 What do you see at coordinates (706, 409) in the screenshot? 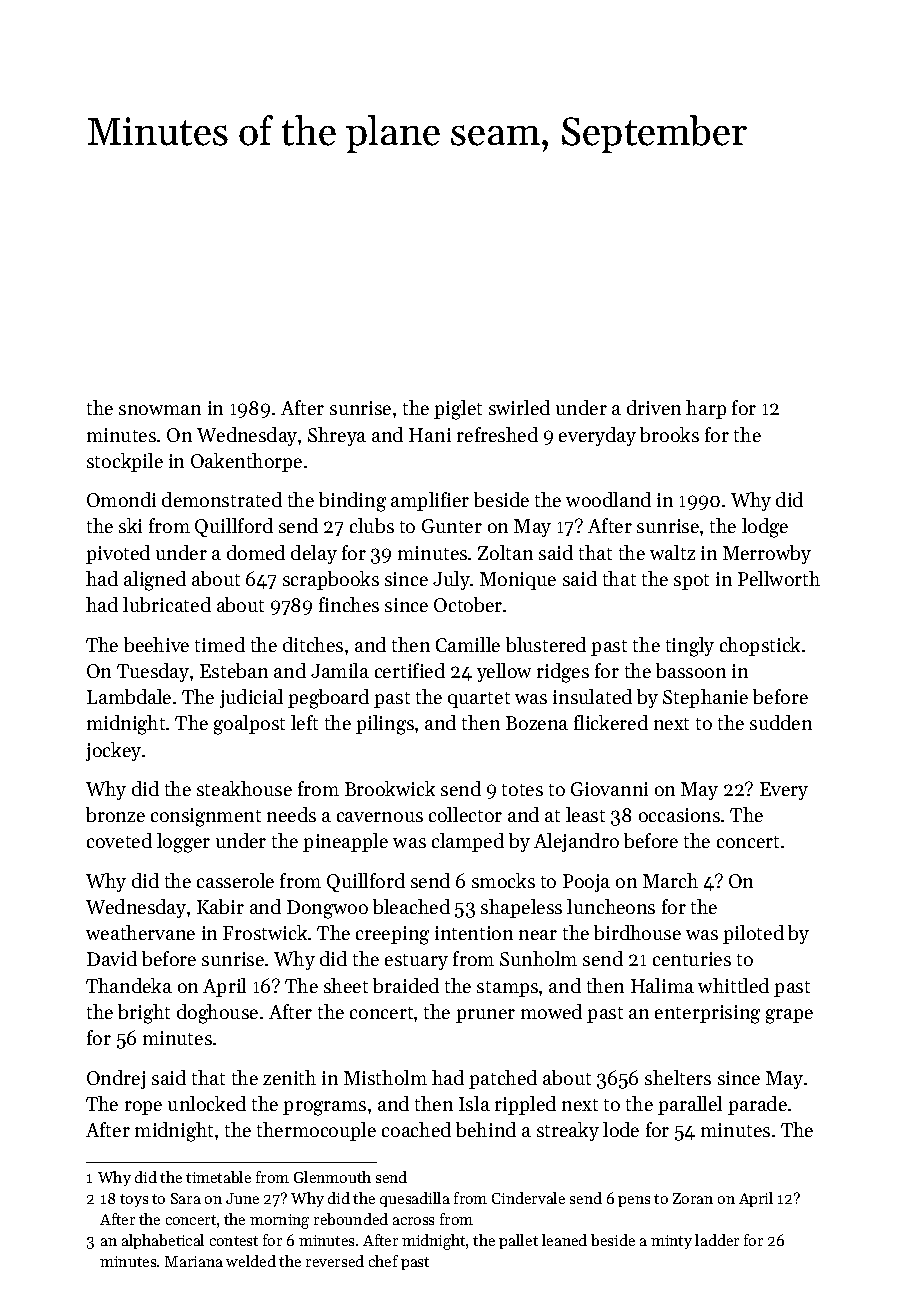
I see `harp` at bounding box center [706, 409].
